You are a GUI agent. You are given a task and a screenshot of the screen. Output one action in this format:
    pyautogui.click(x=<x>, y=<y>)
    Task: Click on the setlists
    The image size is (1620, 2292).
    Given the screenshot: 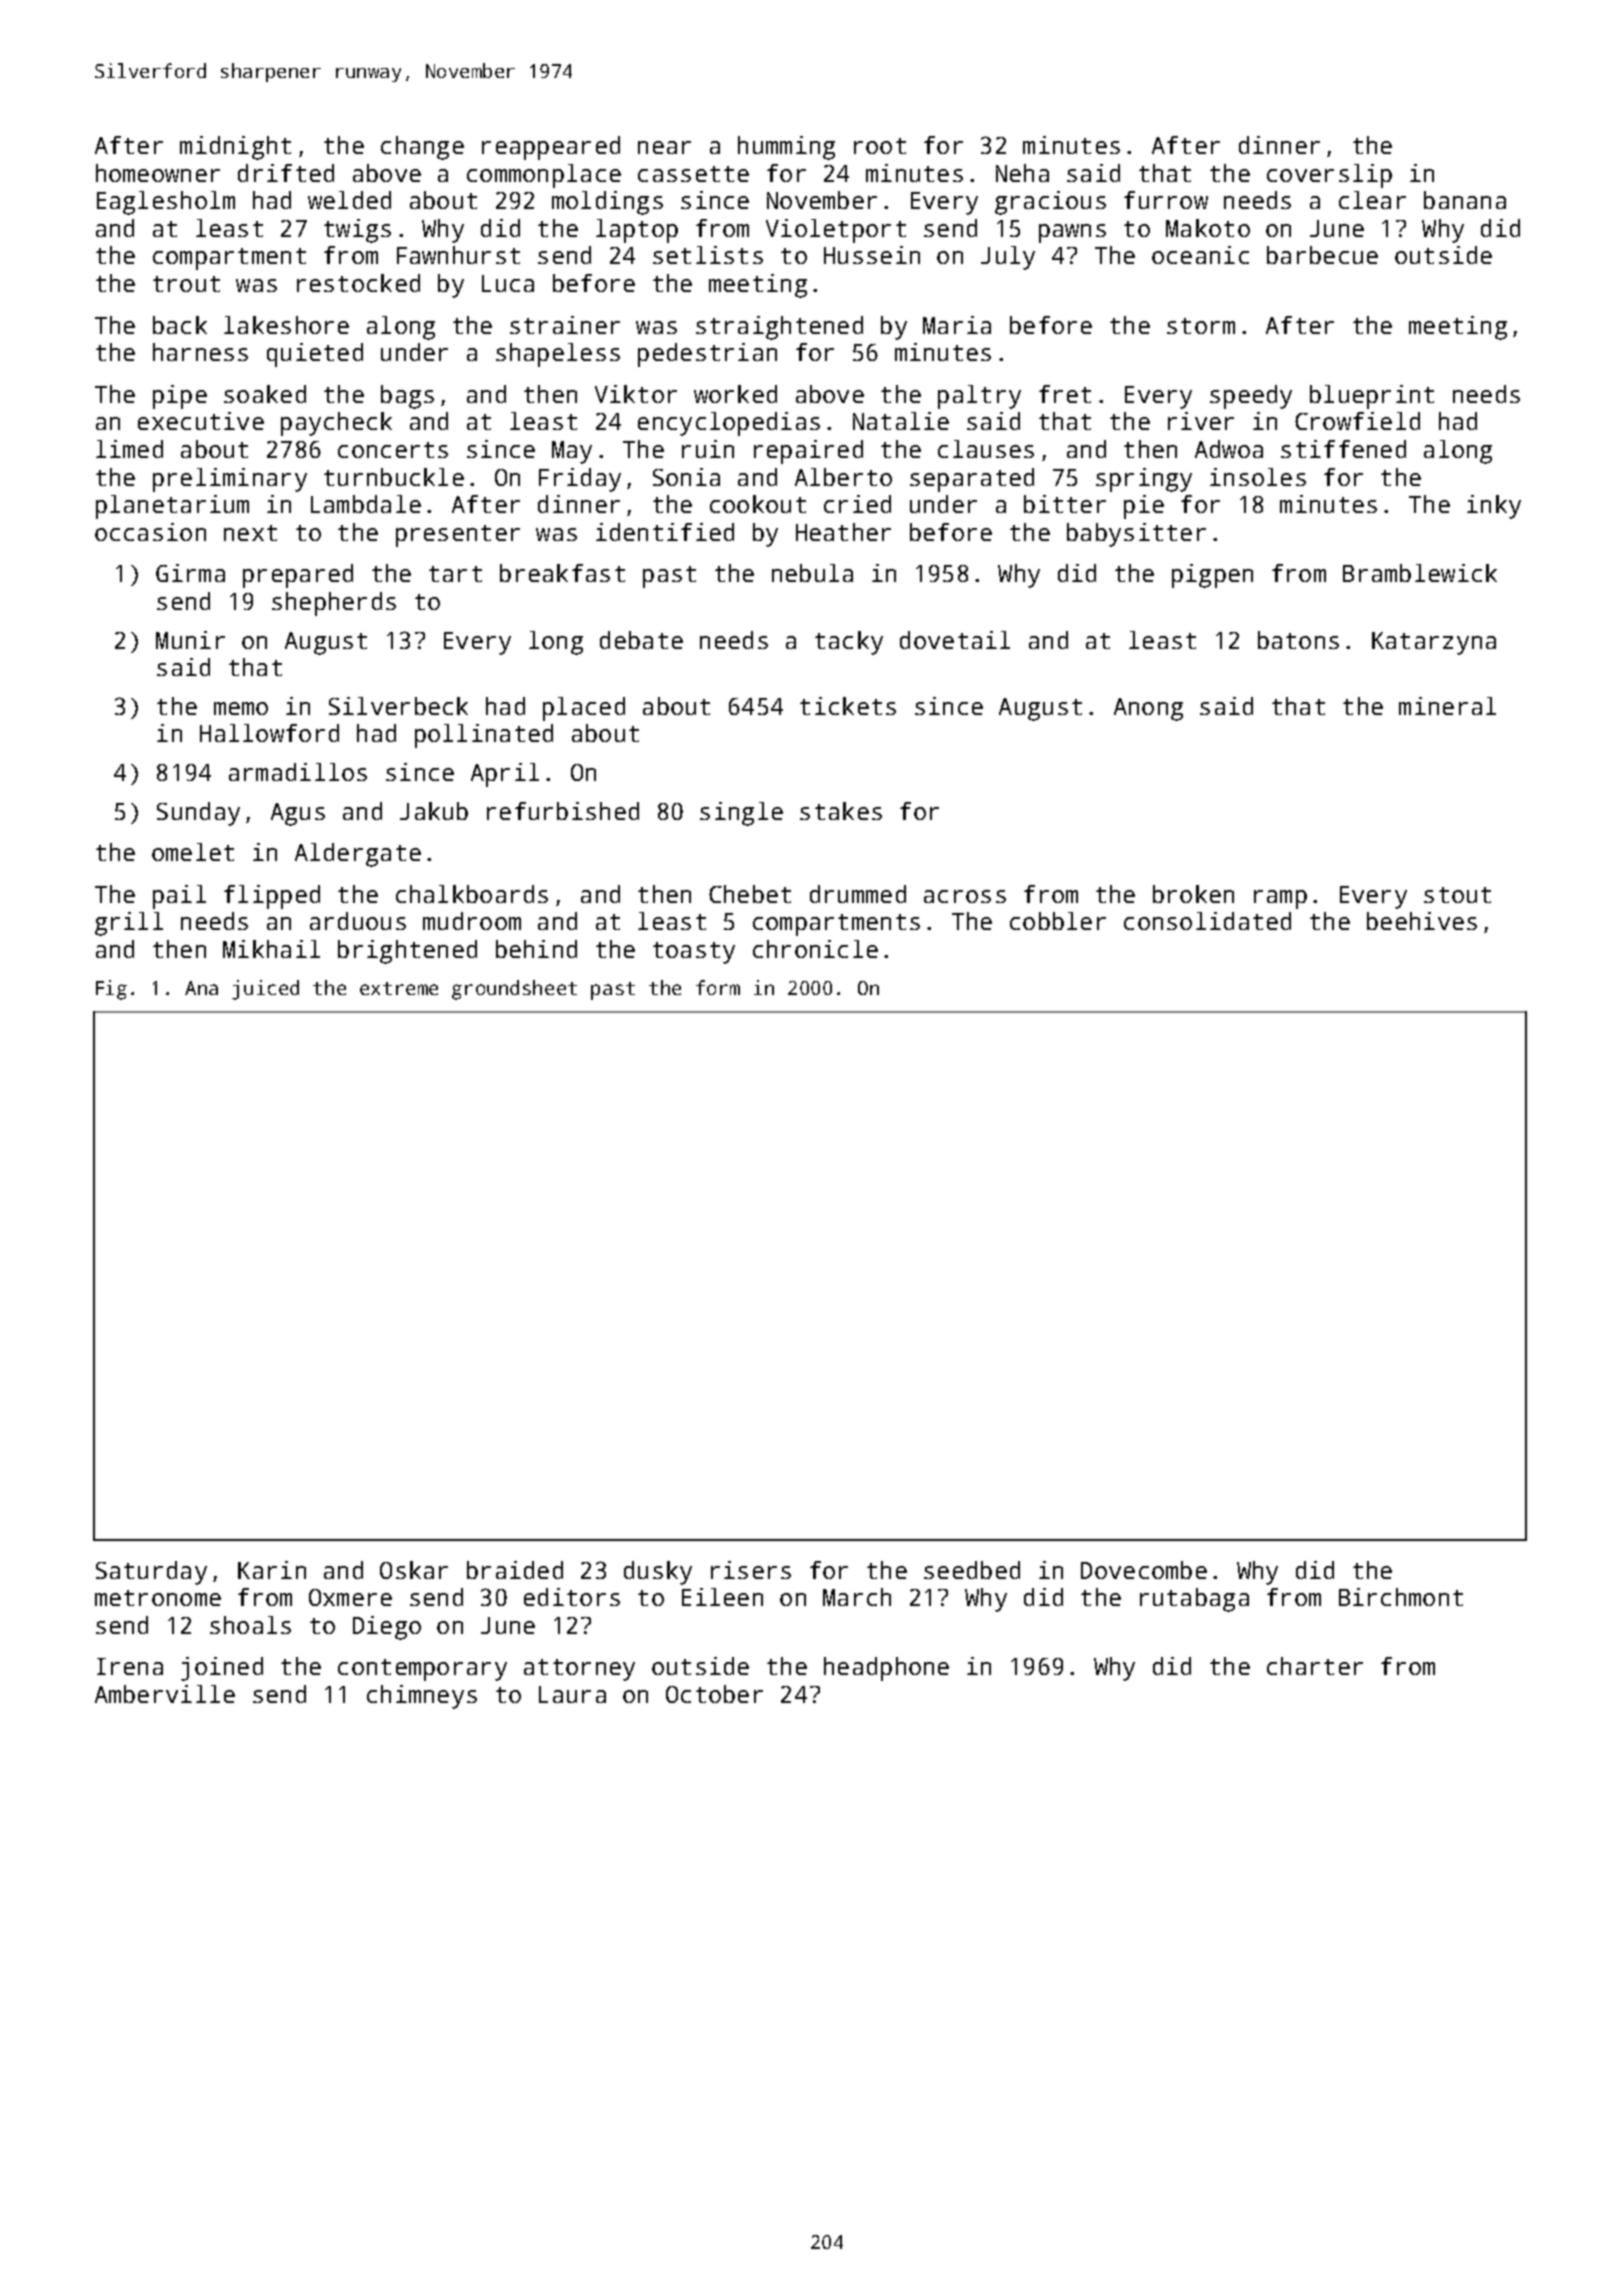 What is the action you would take?
    pyautogui.click(x=708, y=255)
